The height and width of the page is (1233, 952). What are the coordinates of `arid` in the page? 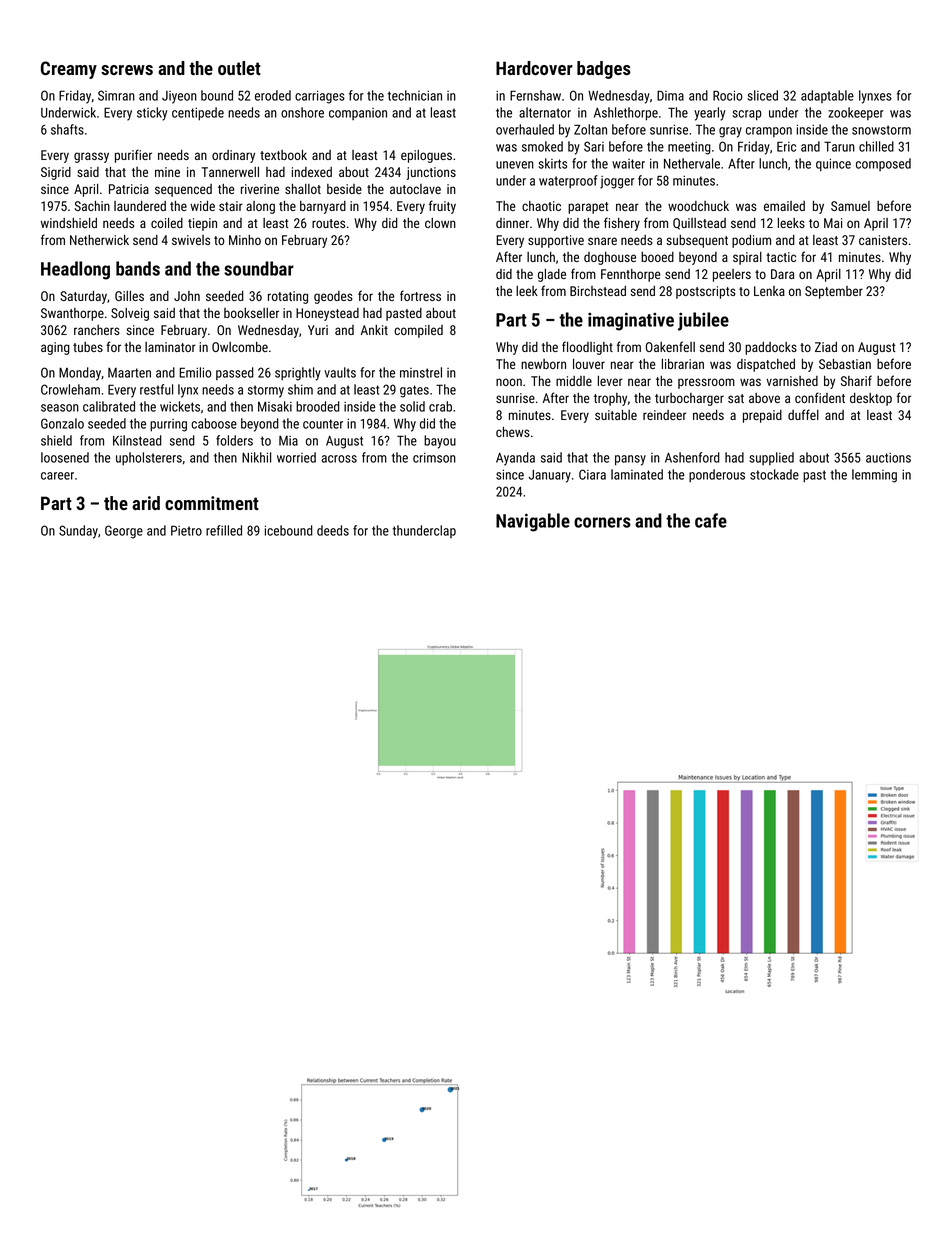 It's located at (146, 503).
